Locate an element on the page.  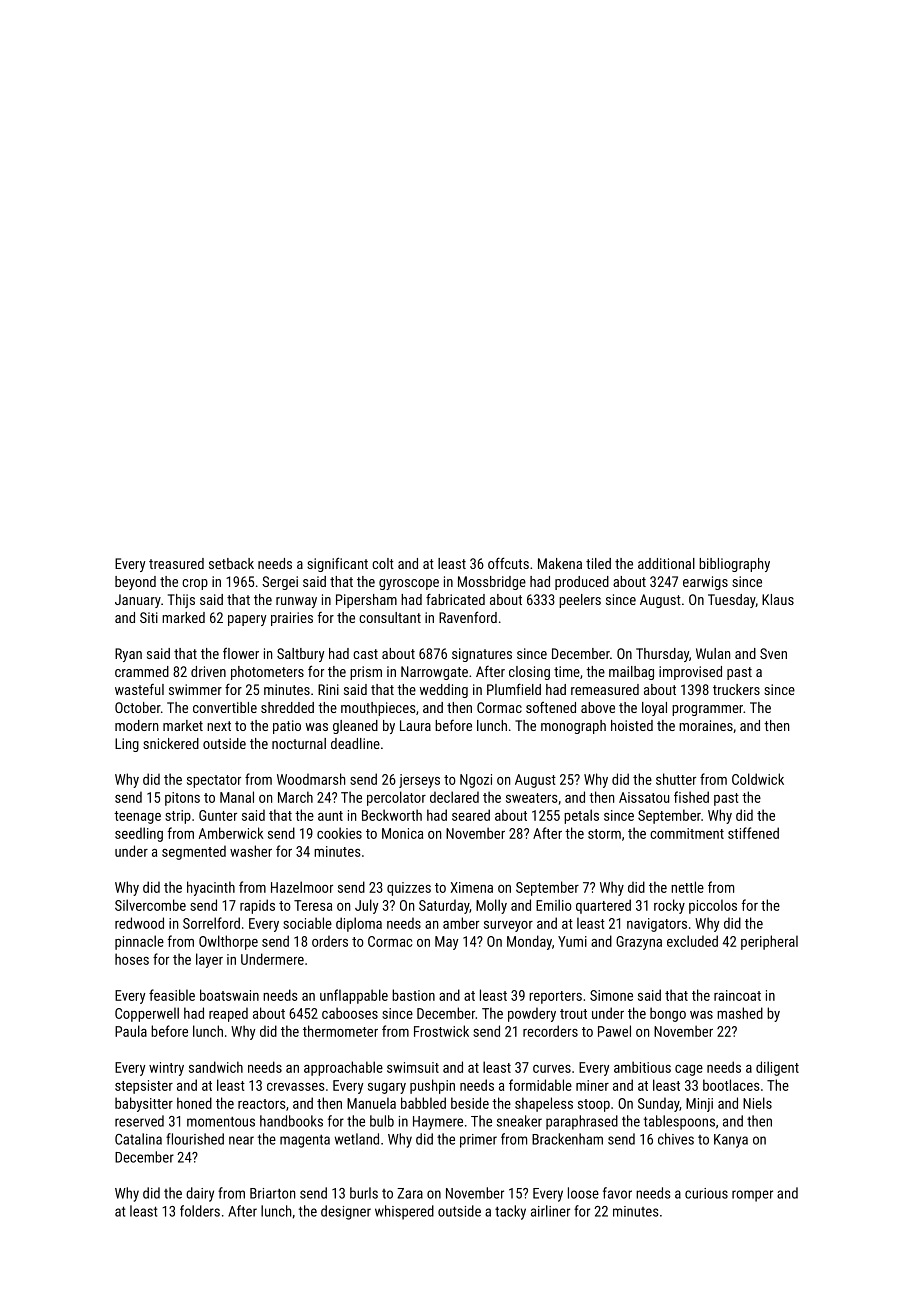
Owlthorpe is located at coordinates (228, 942).
